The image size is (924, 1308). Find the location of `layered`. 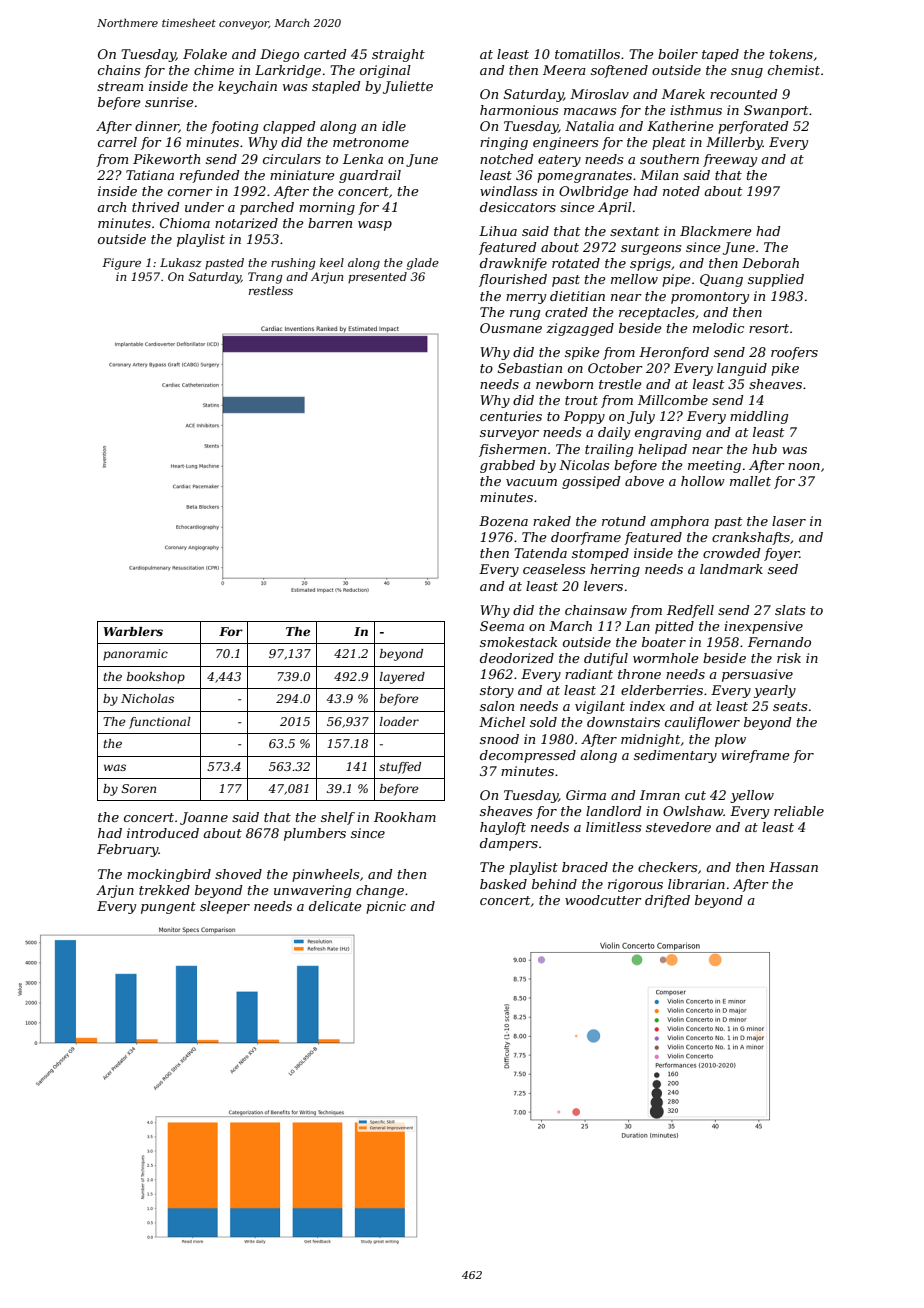

layered is located at coordinates (402, 678).
